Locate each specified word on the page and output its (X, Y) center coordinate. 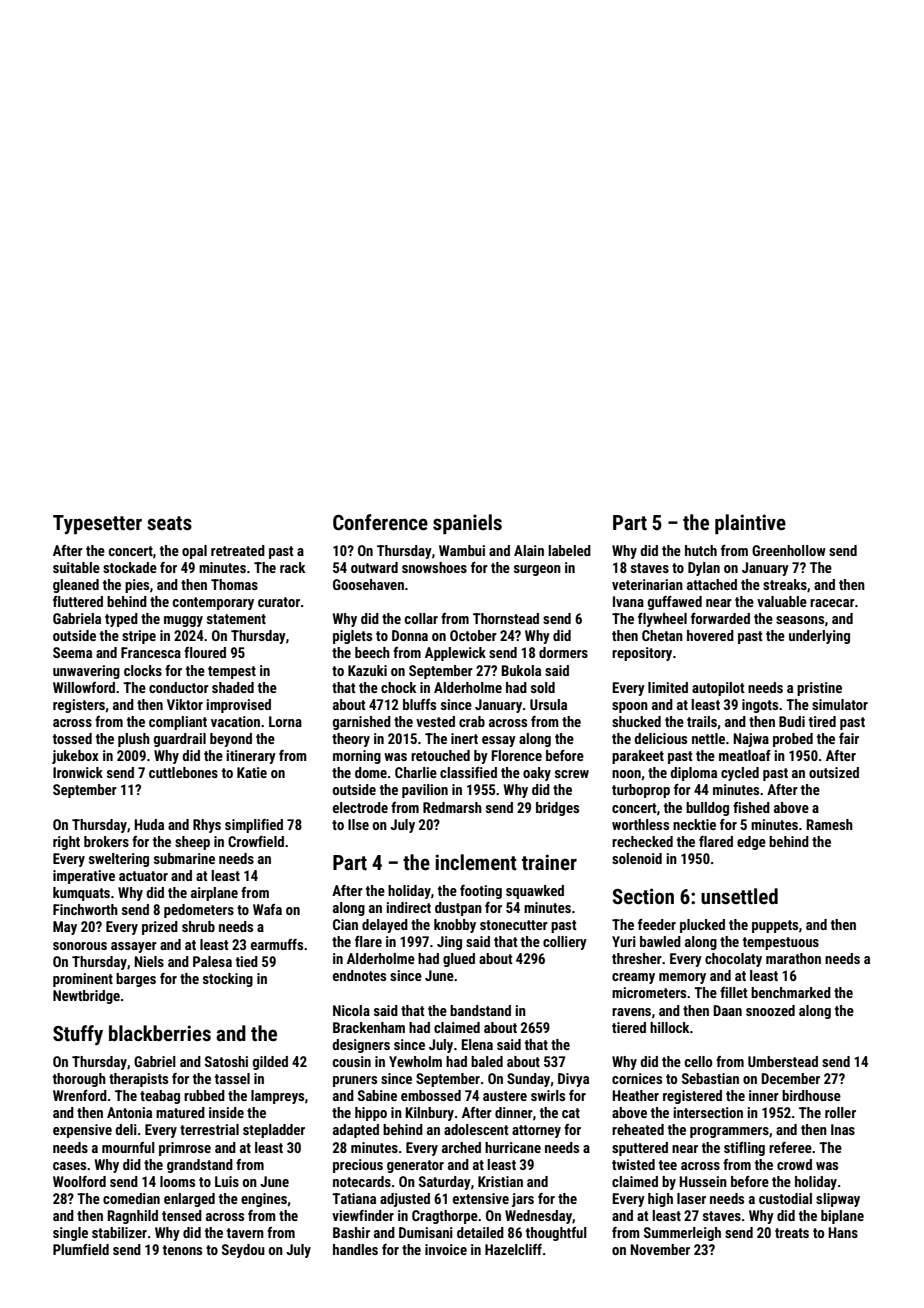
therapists (138, 1080)
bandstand (480, 1010)
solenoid (637, 858)
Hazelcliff (513, 1249)
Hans (843, 1232)
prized (160, 928)
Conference (380, 522)
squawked (535, 892)
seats (169, 523)
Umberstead (783, 1061)
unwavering (86, 672)
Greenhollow (789, 550)
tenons (182, 1250)
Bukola (521, 670)
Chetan (662, 635)
